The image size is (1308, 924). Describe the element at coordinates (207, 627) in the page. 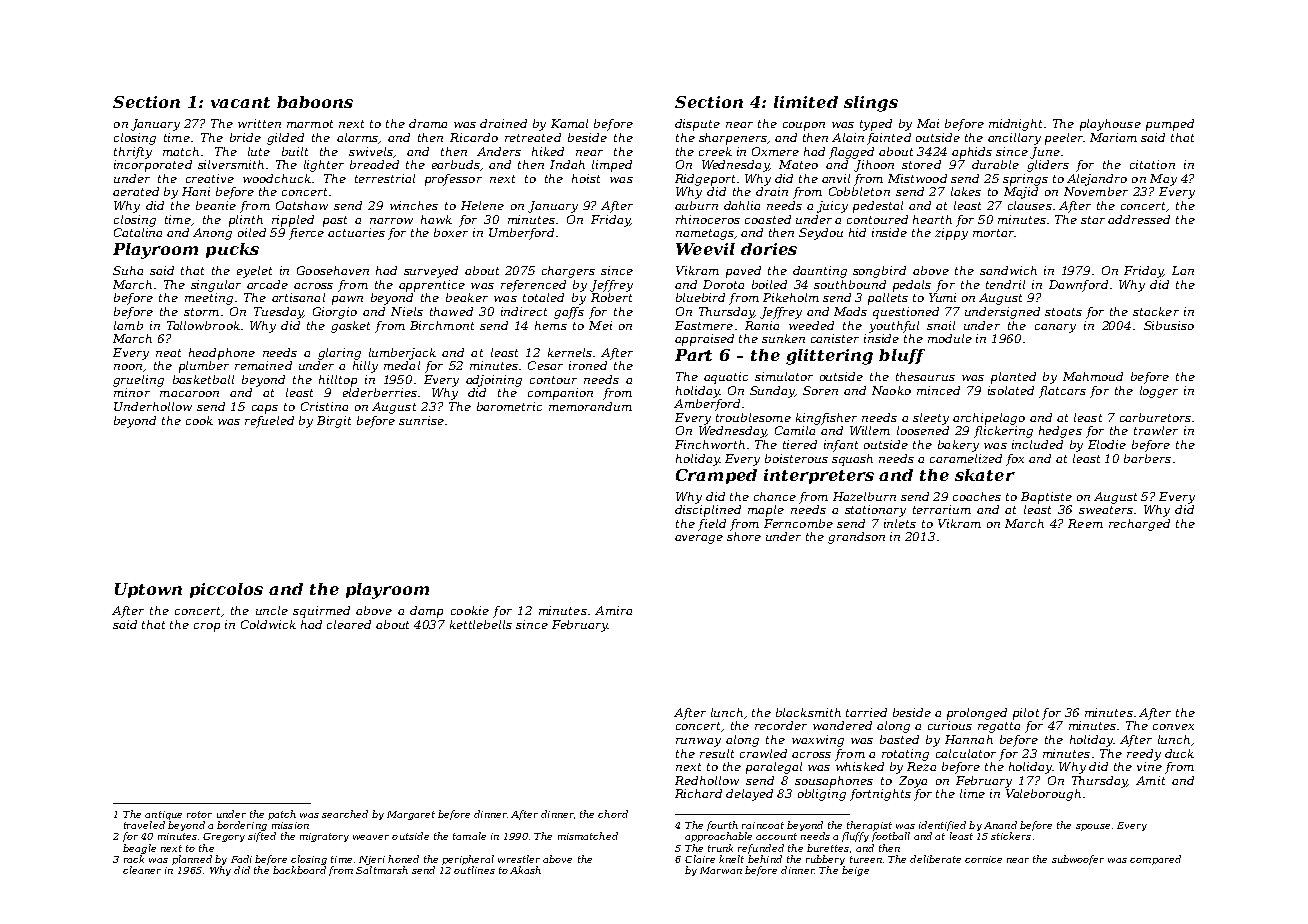

I see `crop` at that location.
